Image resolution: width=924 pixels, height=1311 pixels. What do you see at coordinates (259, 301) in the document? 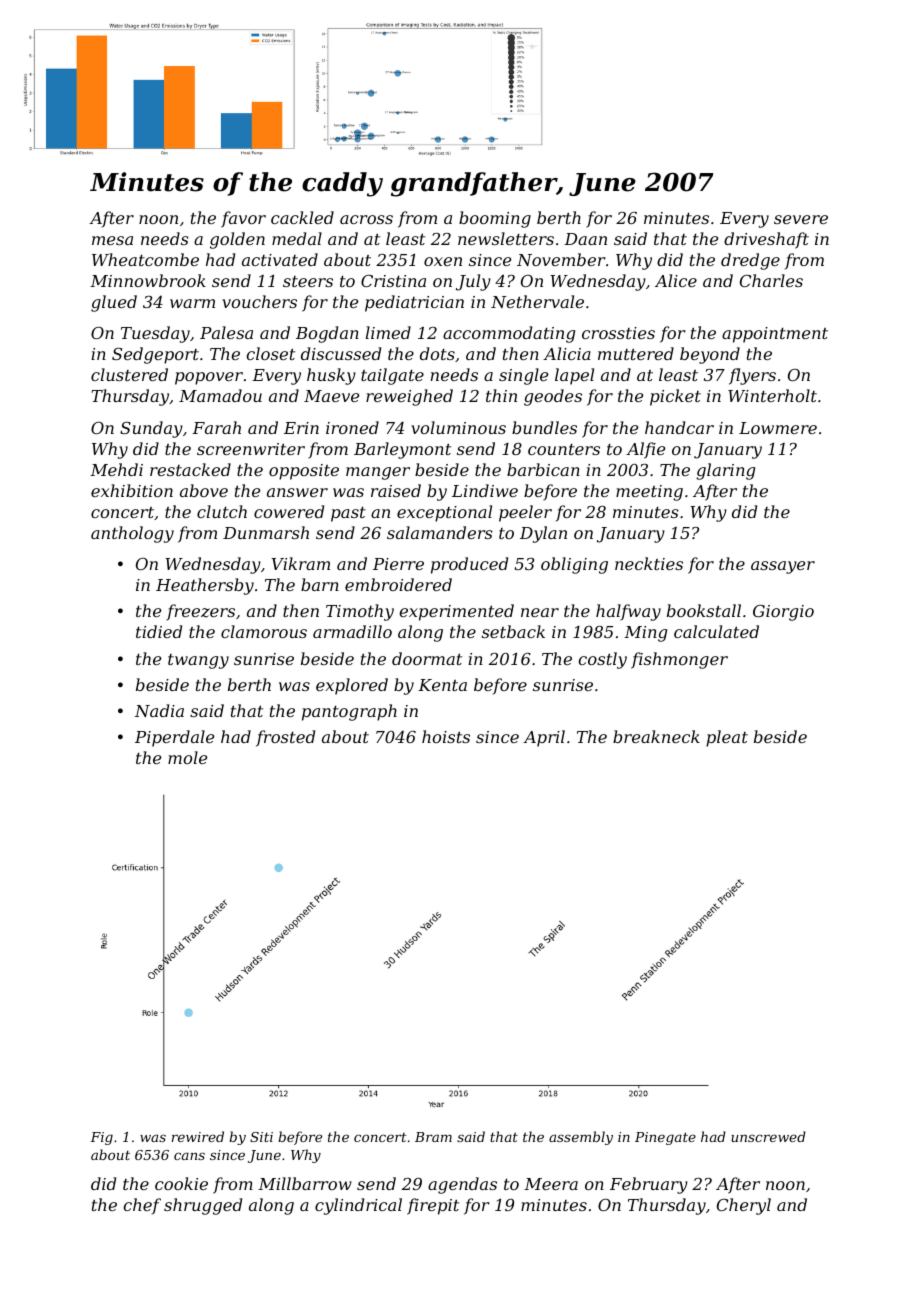
I see `vouchers` at bounding box center [259, 301].
